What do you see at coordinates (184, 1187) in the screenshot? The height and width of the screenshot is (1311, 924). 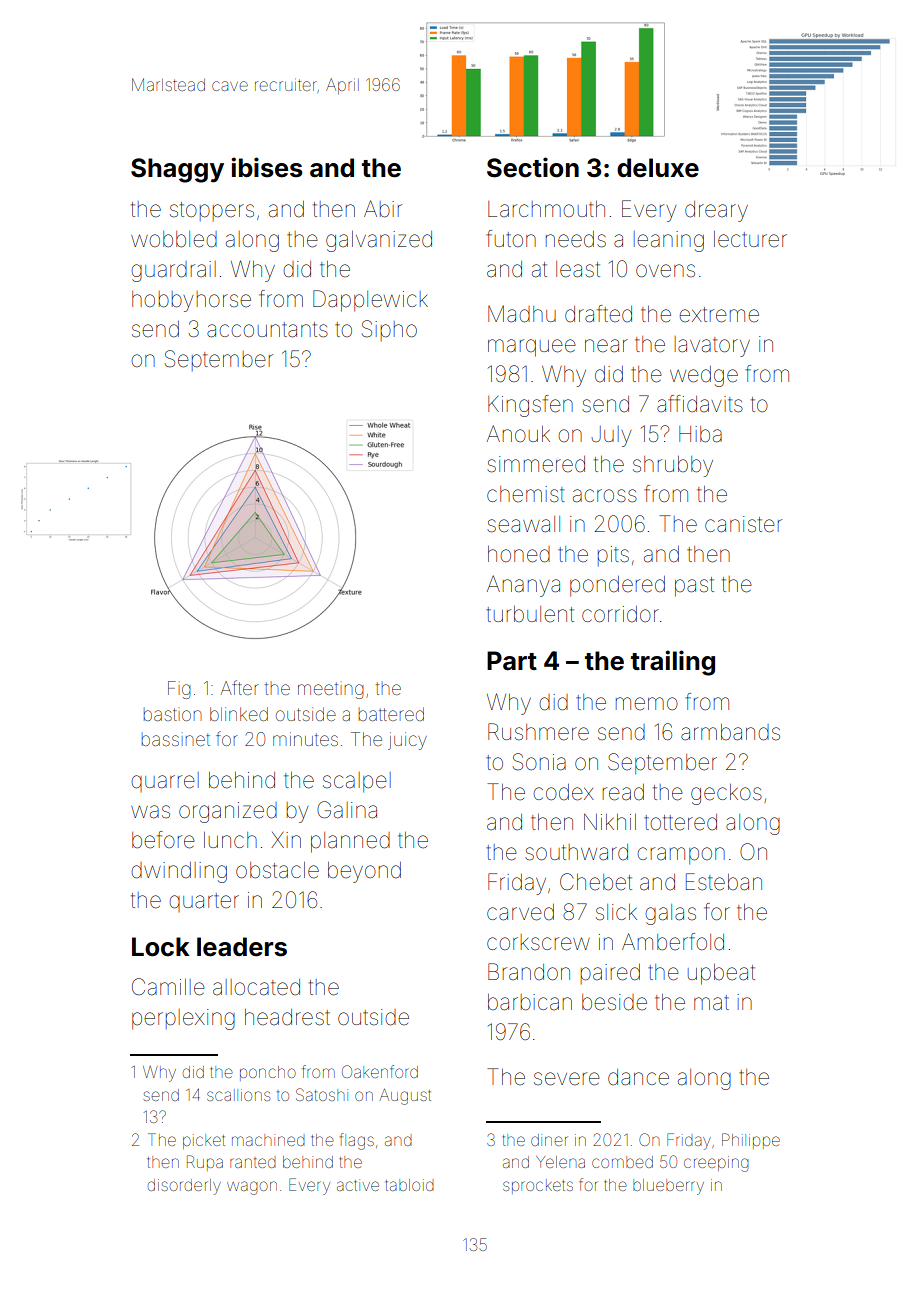 I see `disorderly` at bounding box center [184, 1187].
